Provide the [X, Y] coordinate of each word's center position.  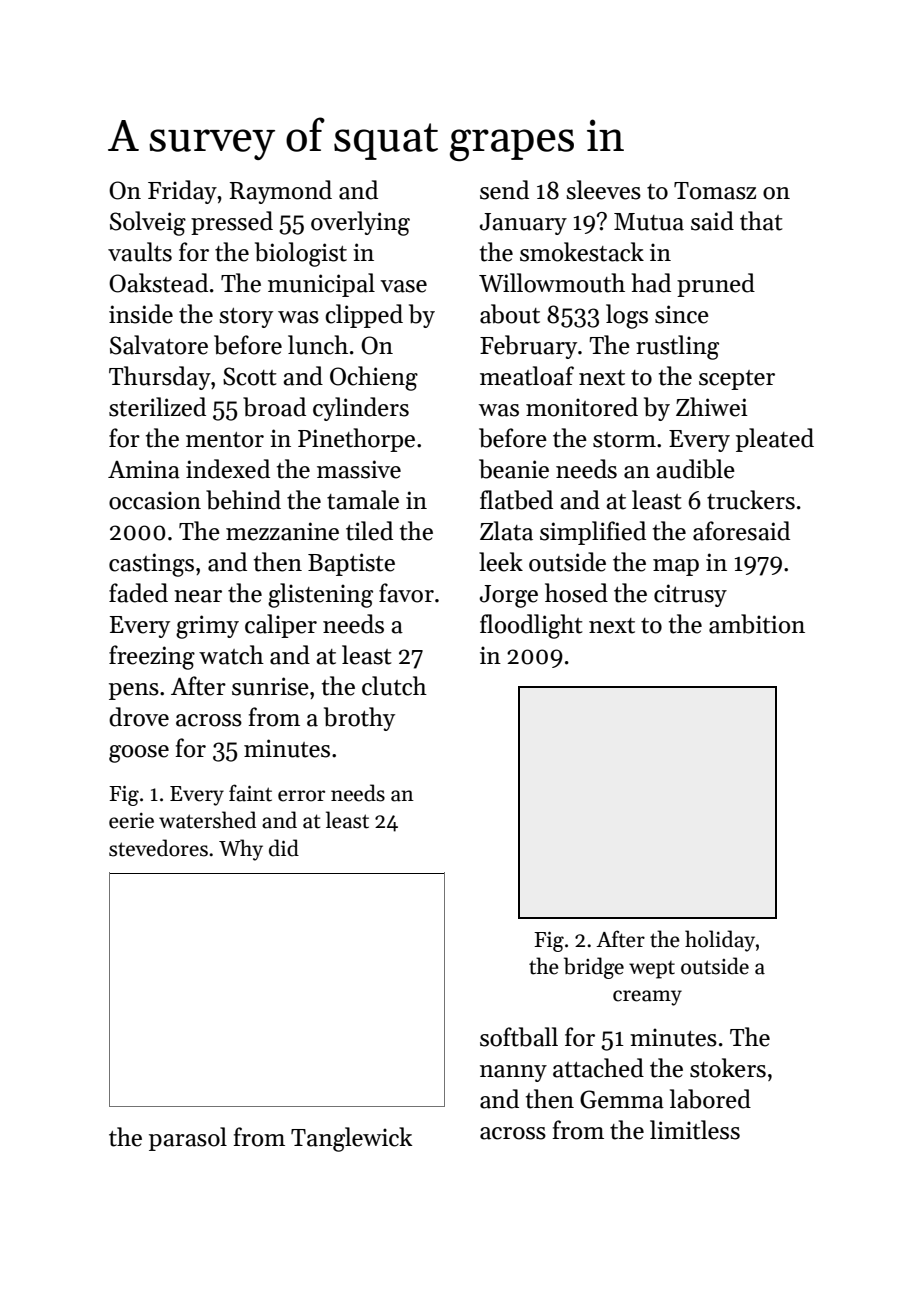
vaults [140, 252]
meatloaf [527, 376]
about [510, 314]
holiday [720, 941]
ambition [757, 624]
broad [274, 407]
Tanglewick [351, 1139]
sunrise [270, 686]
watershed [207, 820]
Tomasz [715, 191]
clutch [394, 686]
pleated [775, 440]
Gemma [622, 1099]
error [301, 796]
